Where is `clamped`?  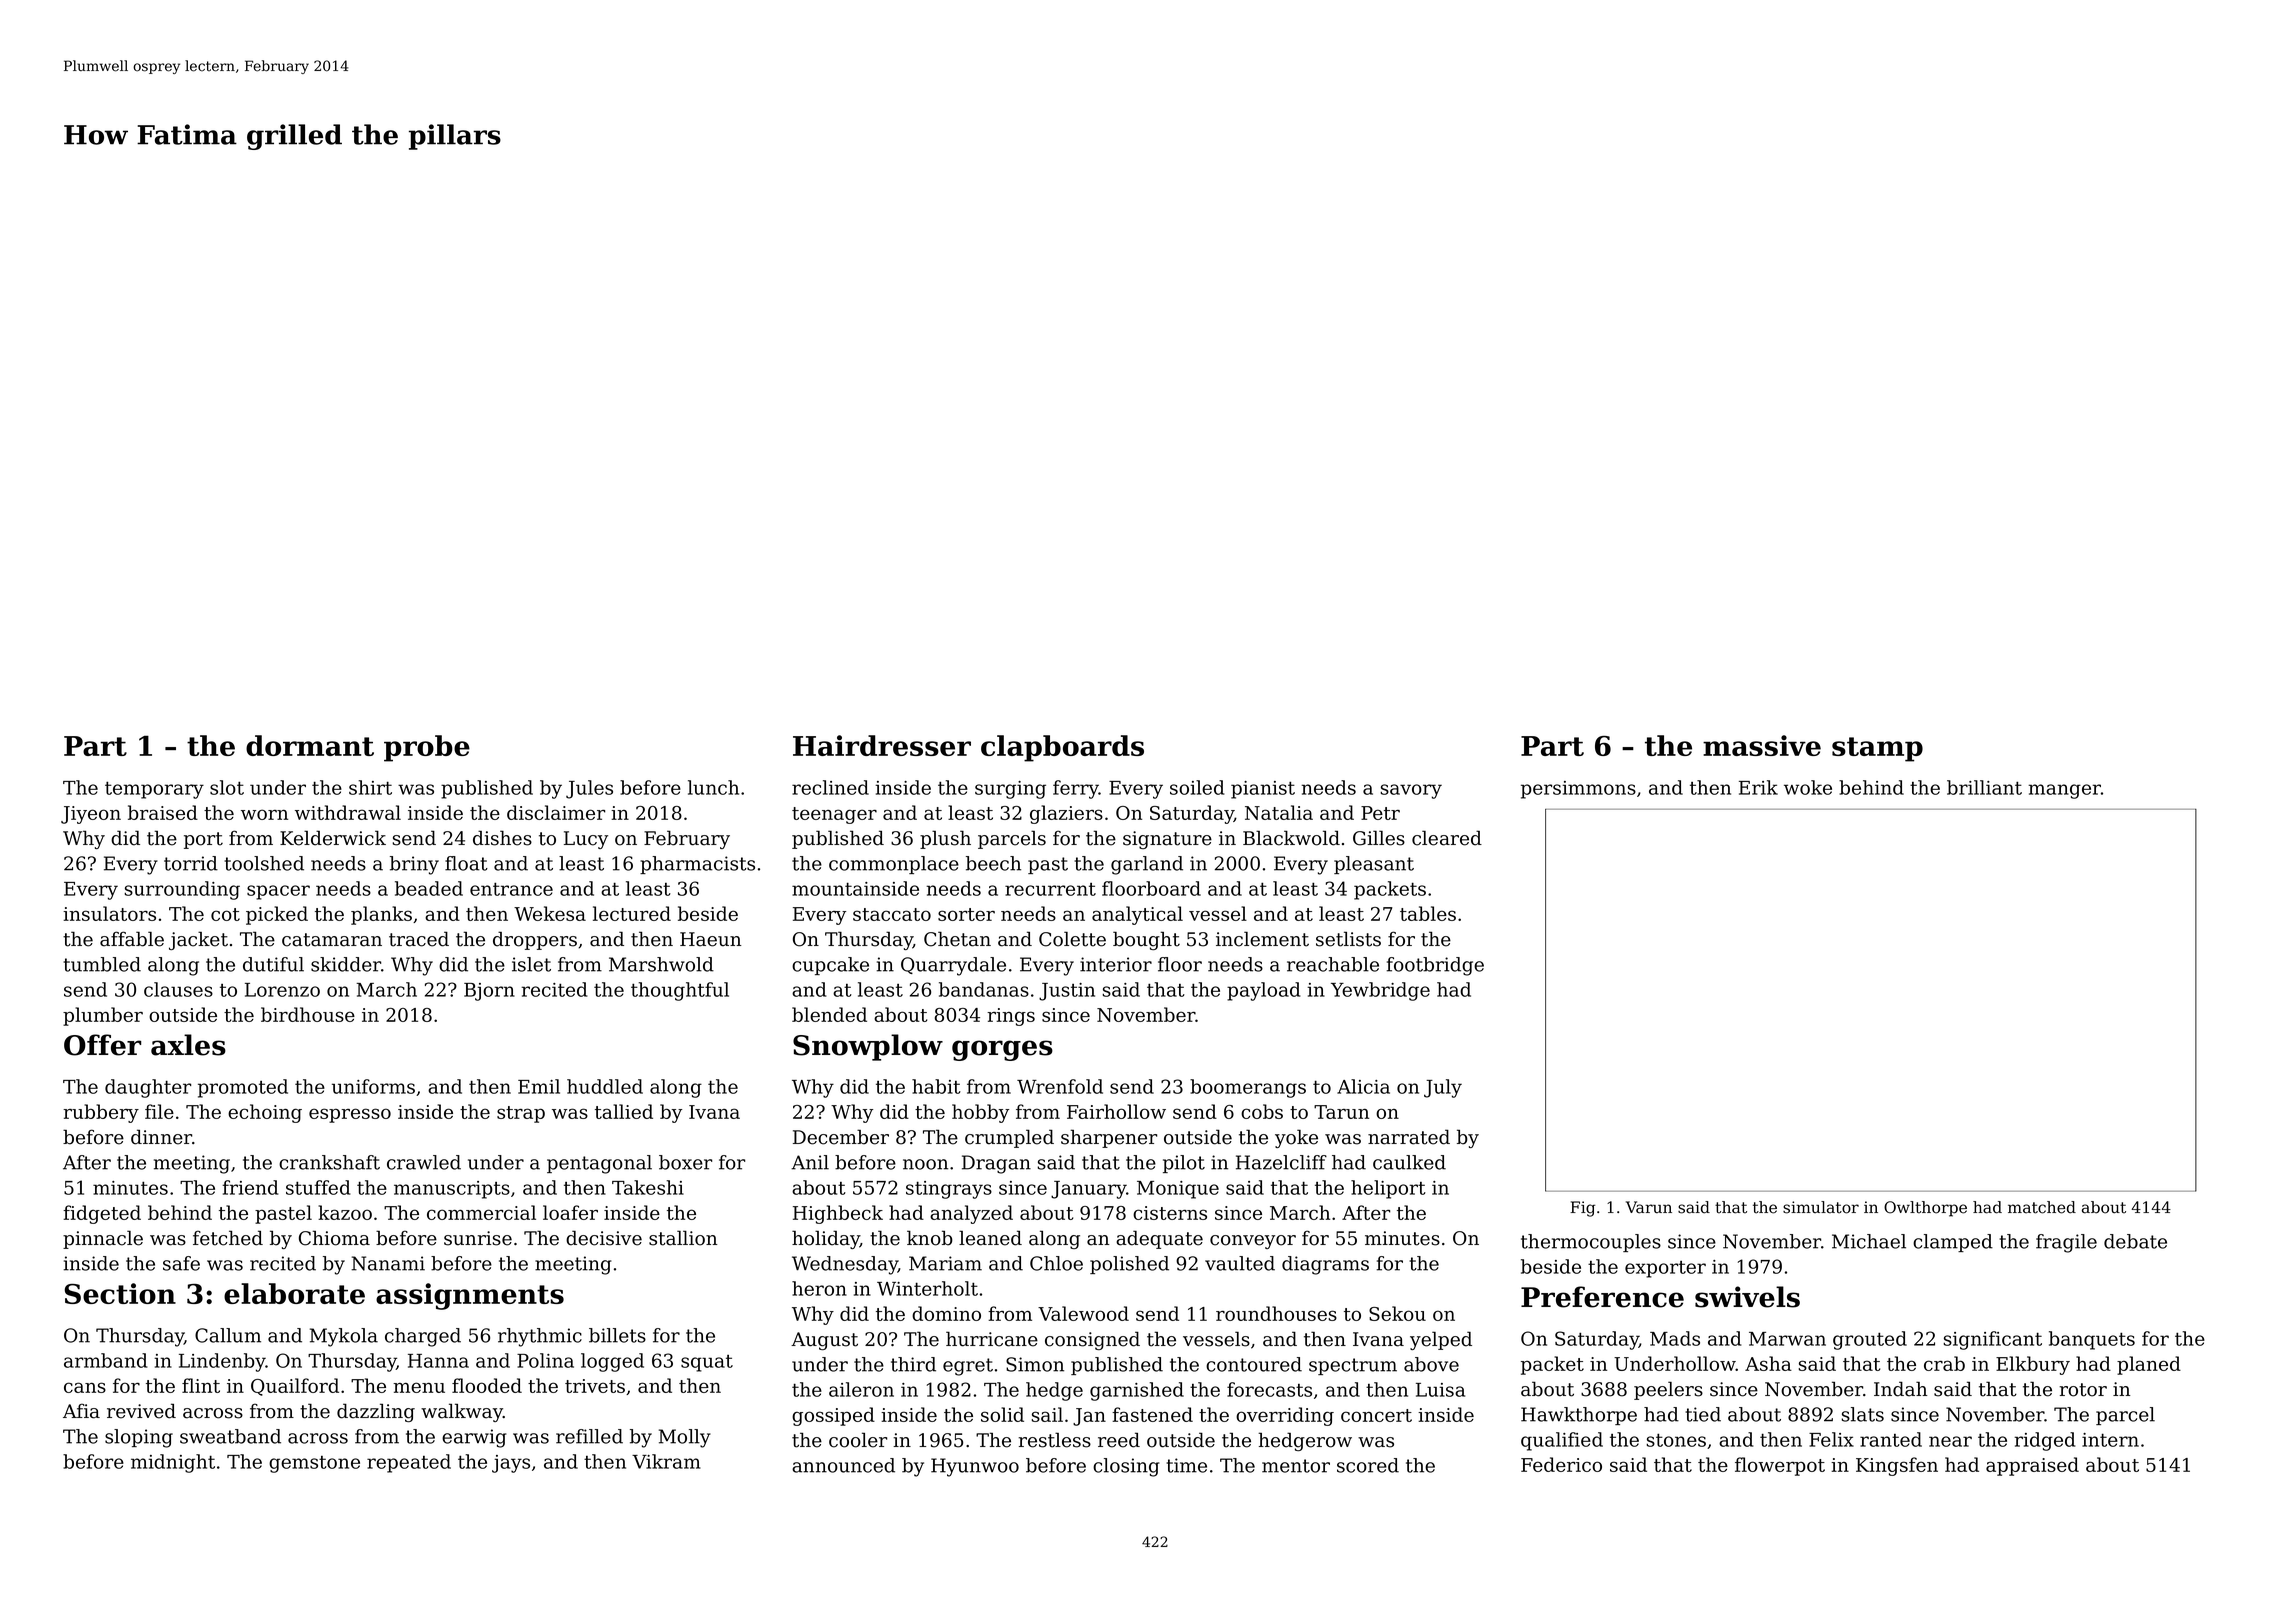
clamped is located at coordinates (1953, 1243).
